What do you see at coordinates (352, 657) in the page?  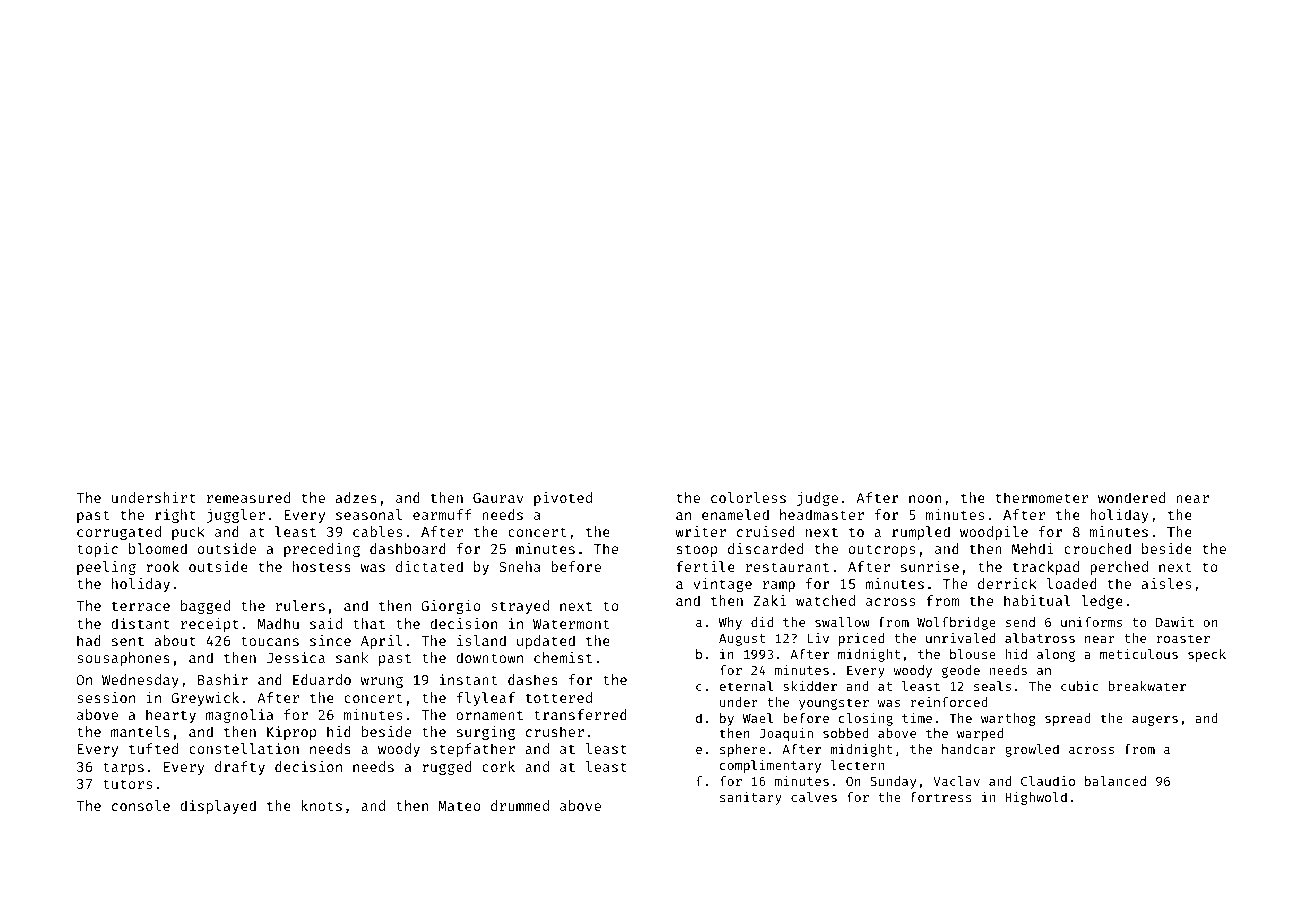 I see `sank` at bounding box center [352, 657].
